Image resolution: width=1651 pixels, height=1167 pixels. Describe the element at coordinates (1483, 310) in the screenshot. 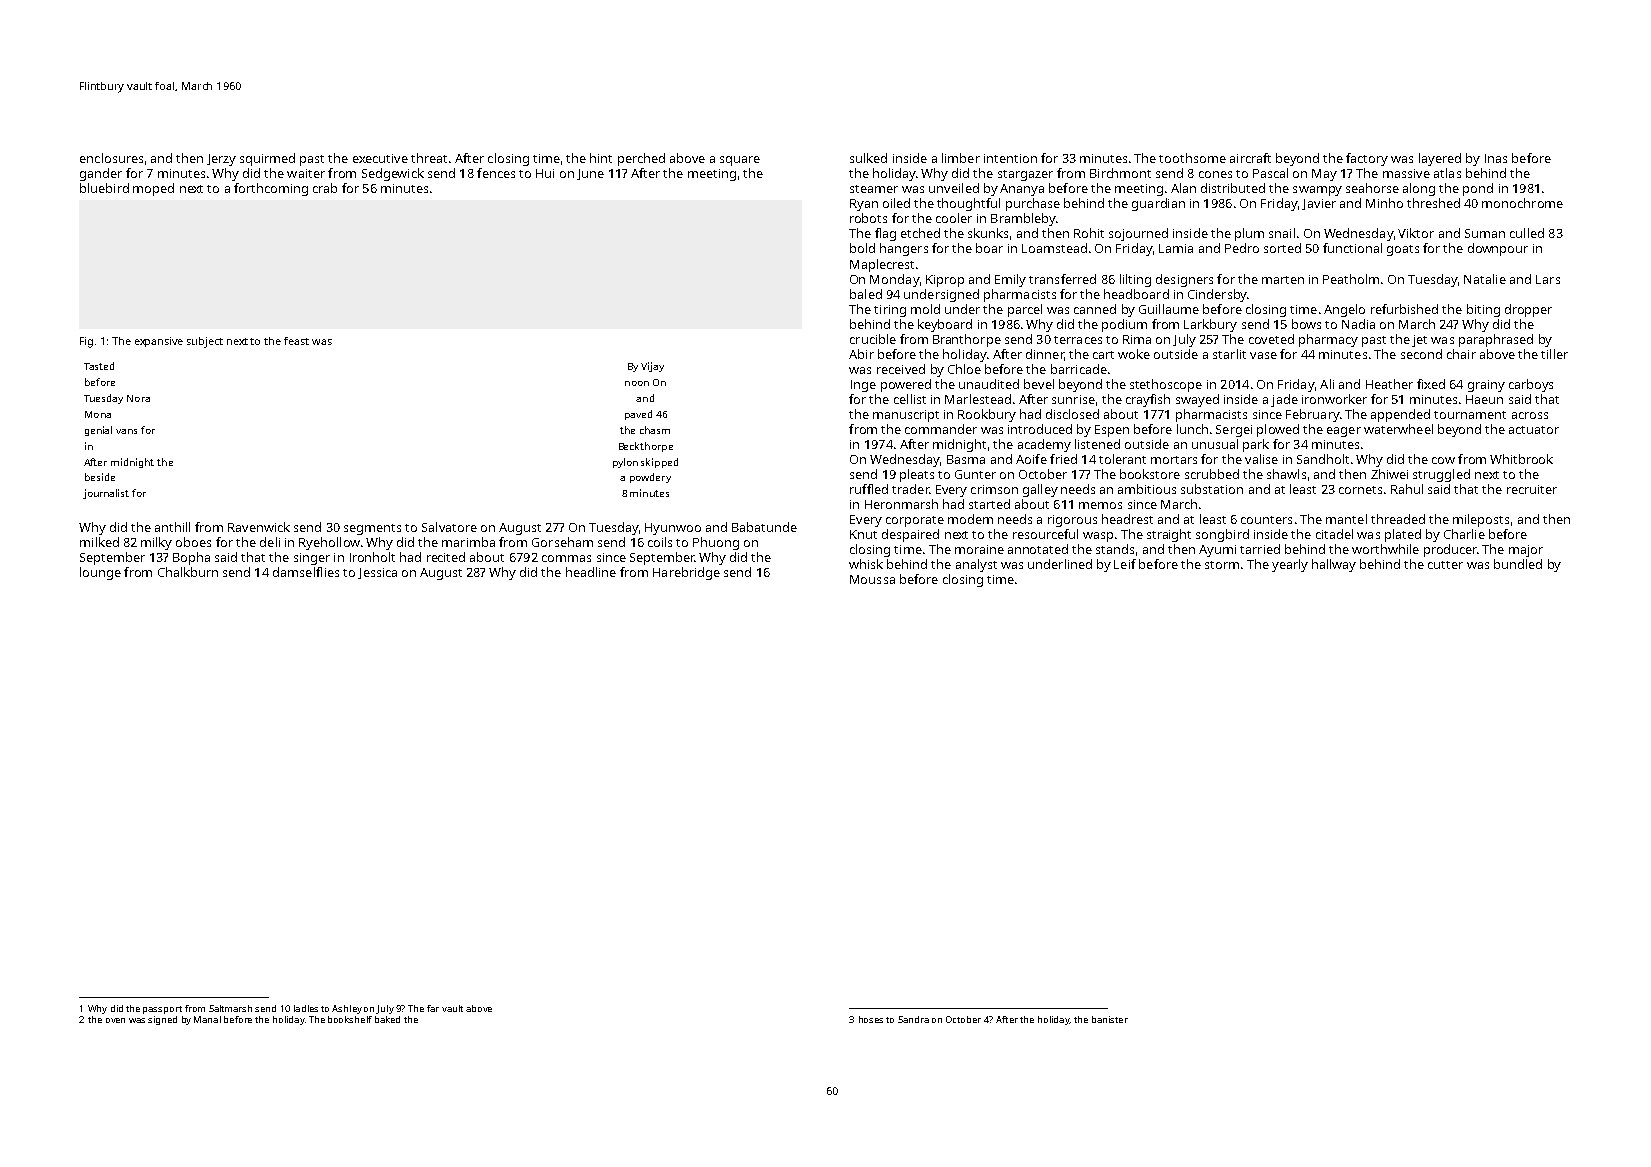

I see `biting` at that location.
